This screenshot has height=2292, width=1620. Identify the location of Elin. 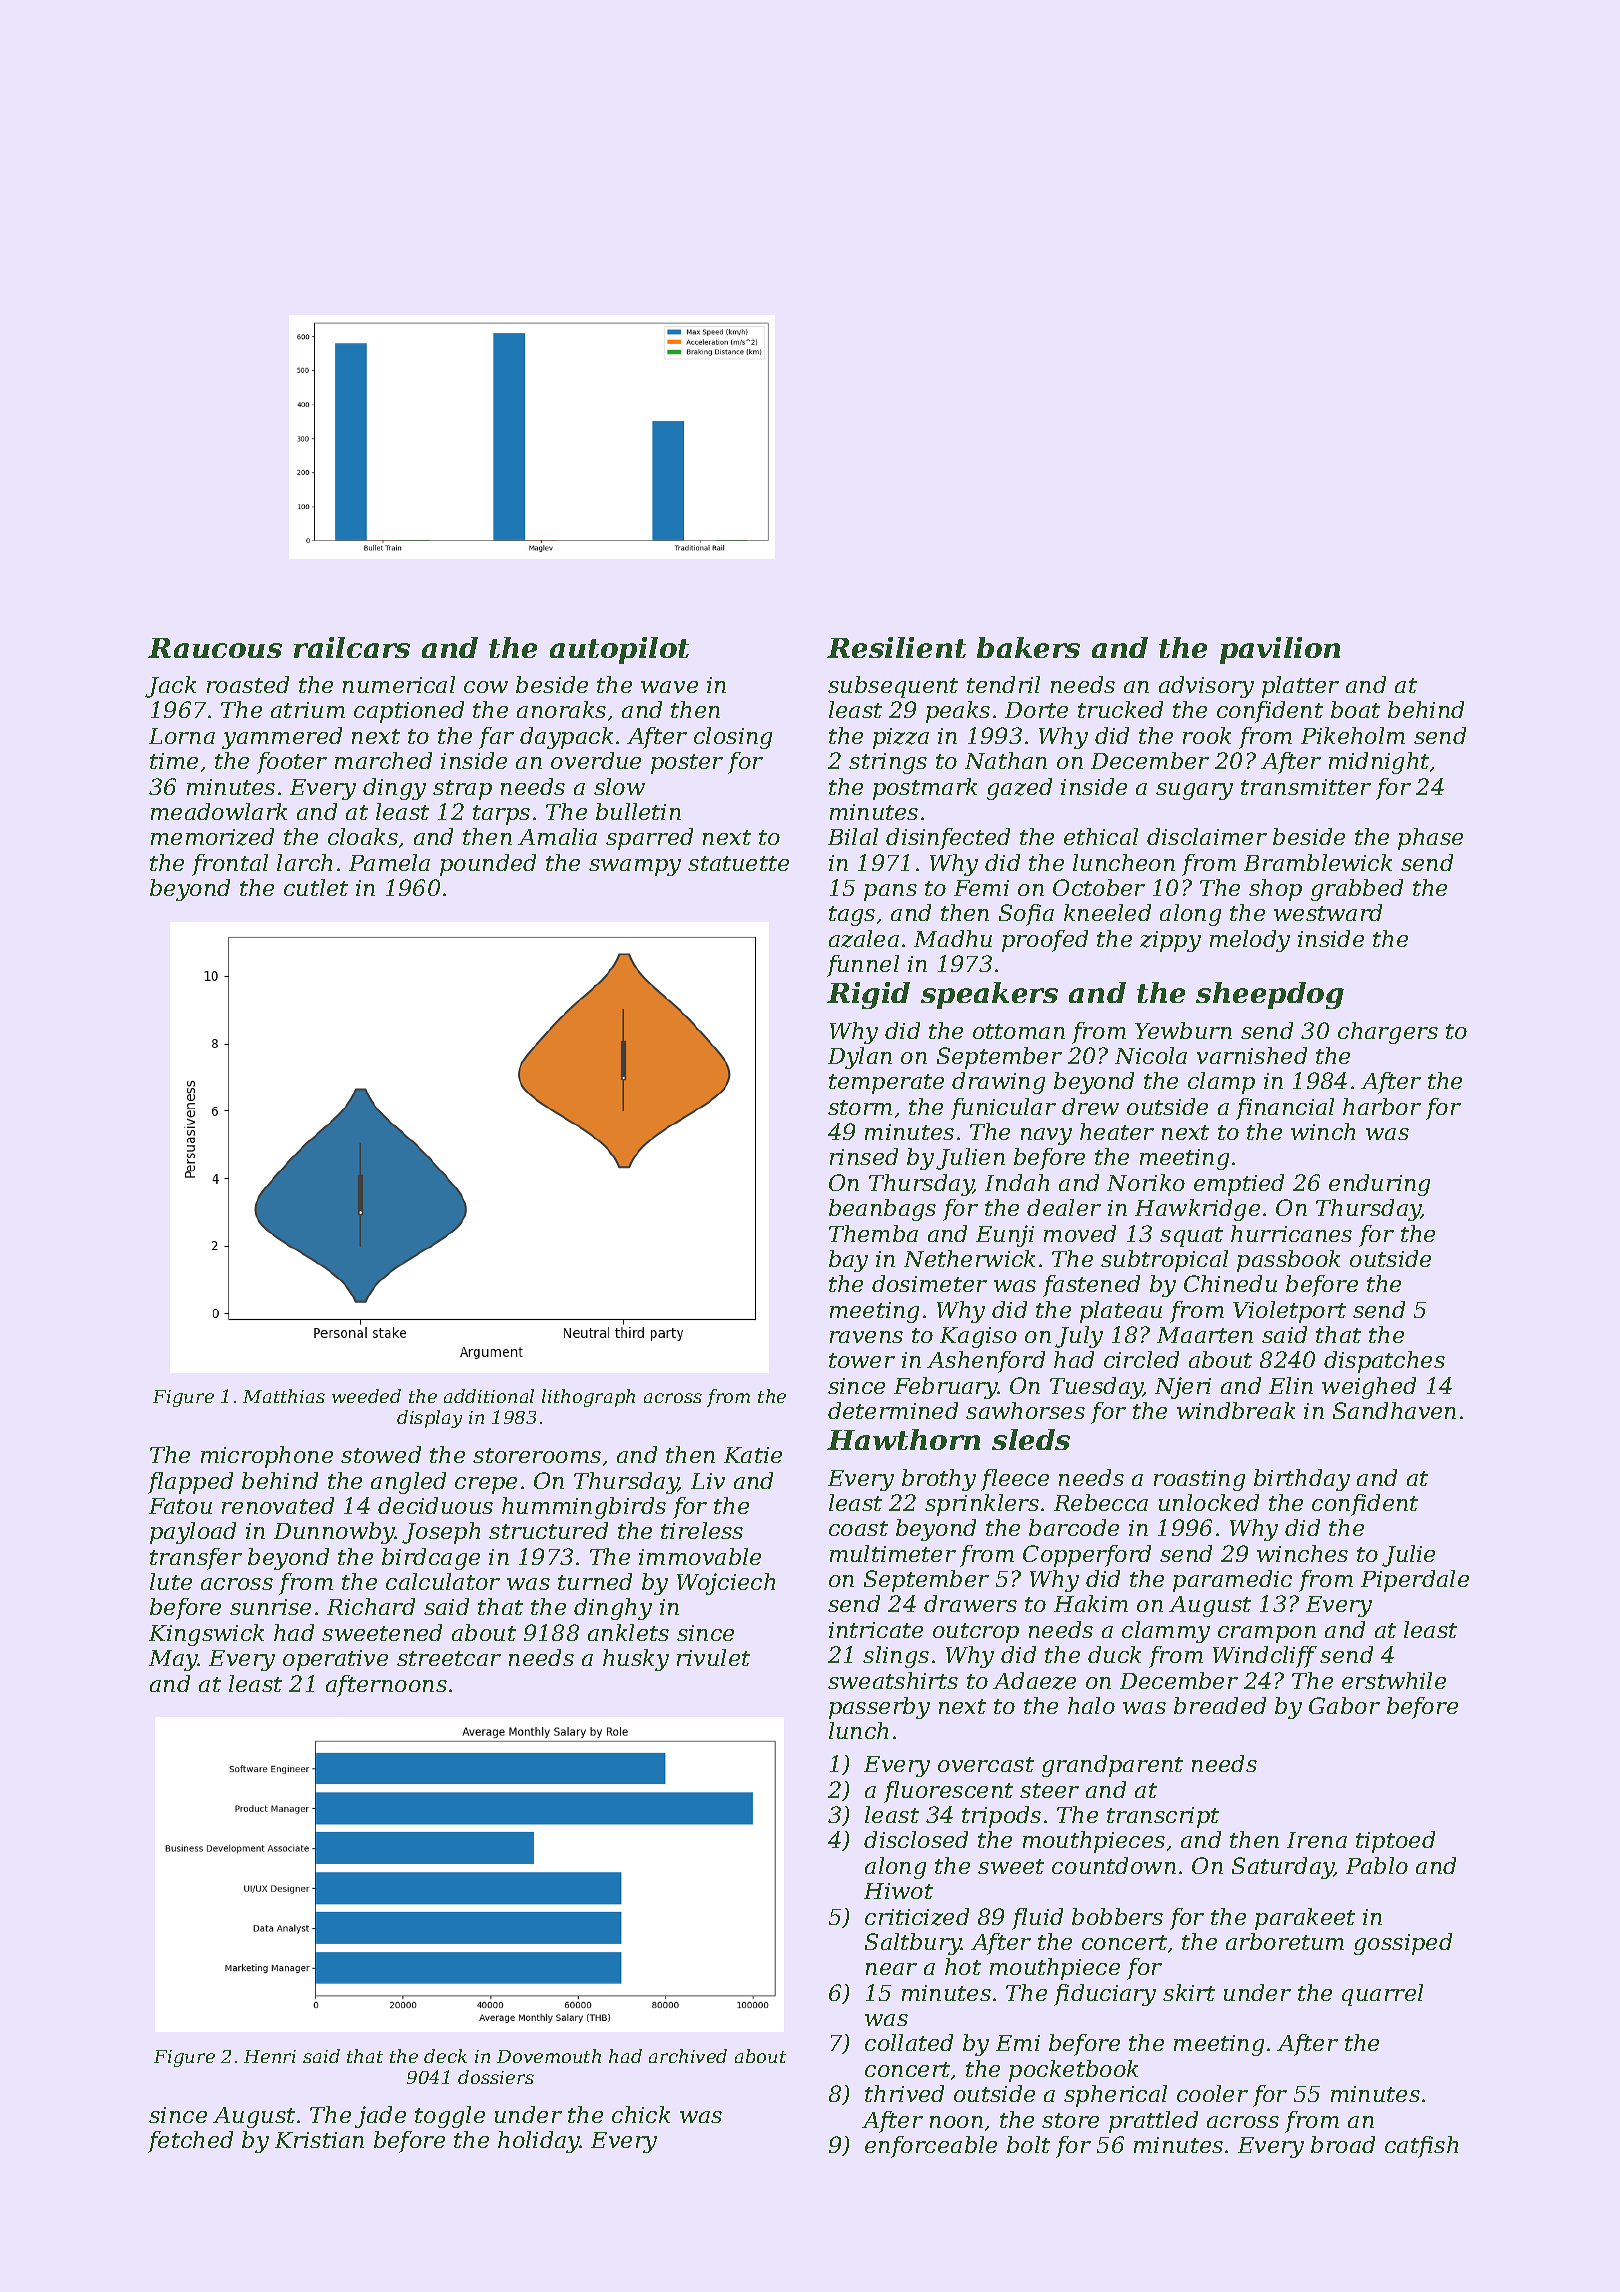
(1291, 1385).
